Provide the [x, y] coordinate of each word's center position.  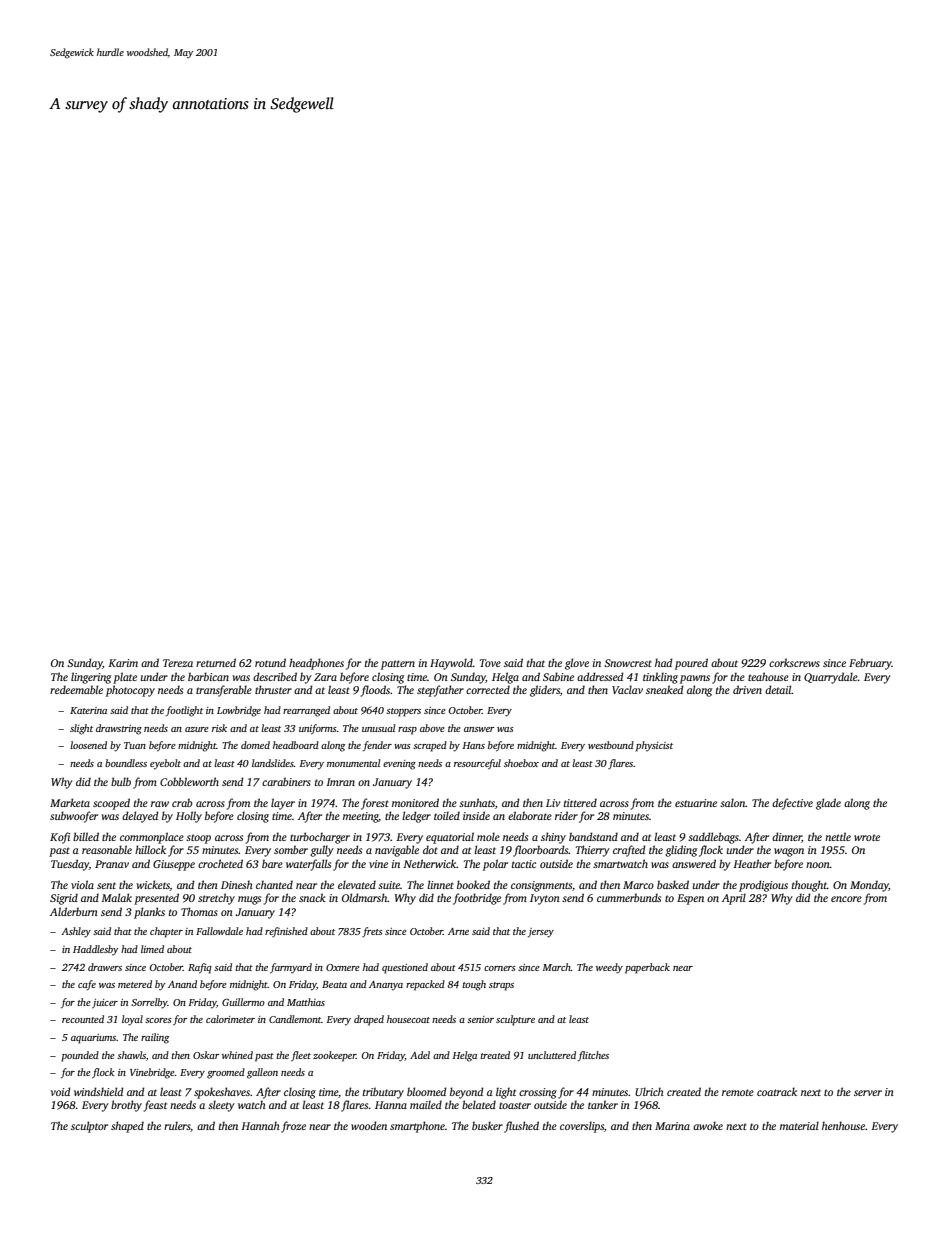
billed [86, 836]
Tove [490, 663]
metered [135, 984]
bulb [121, 781]
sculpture [515, 1020]
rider [566, 815]
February [870, 664]
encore [846, 899]
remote [738, 1092]
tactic [524, 864]
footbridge [477, 899]
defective [792, 804]
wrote [867, 837]
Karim [123, 663]
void [60, 1091]
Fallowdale [219, 931]
